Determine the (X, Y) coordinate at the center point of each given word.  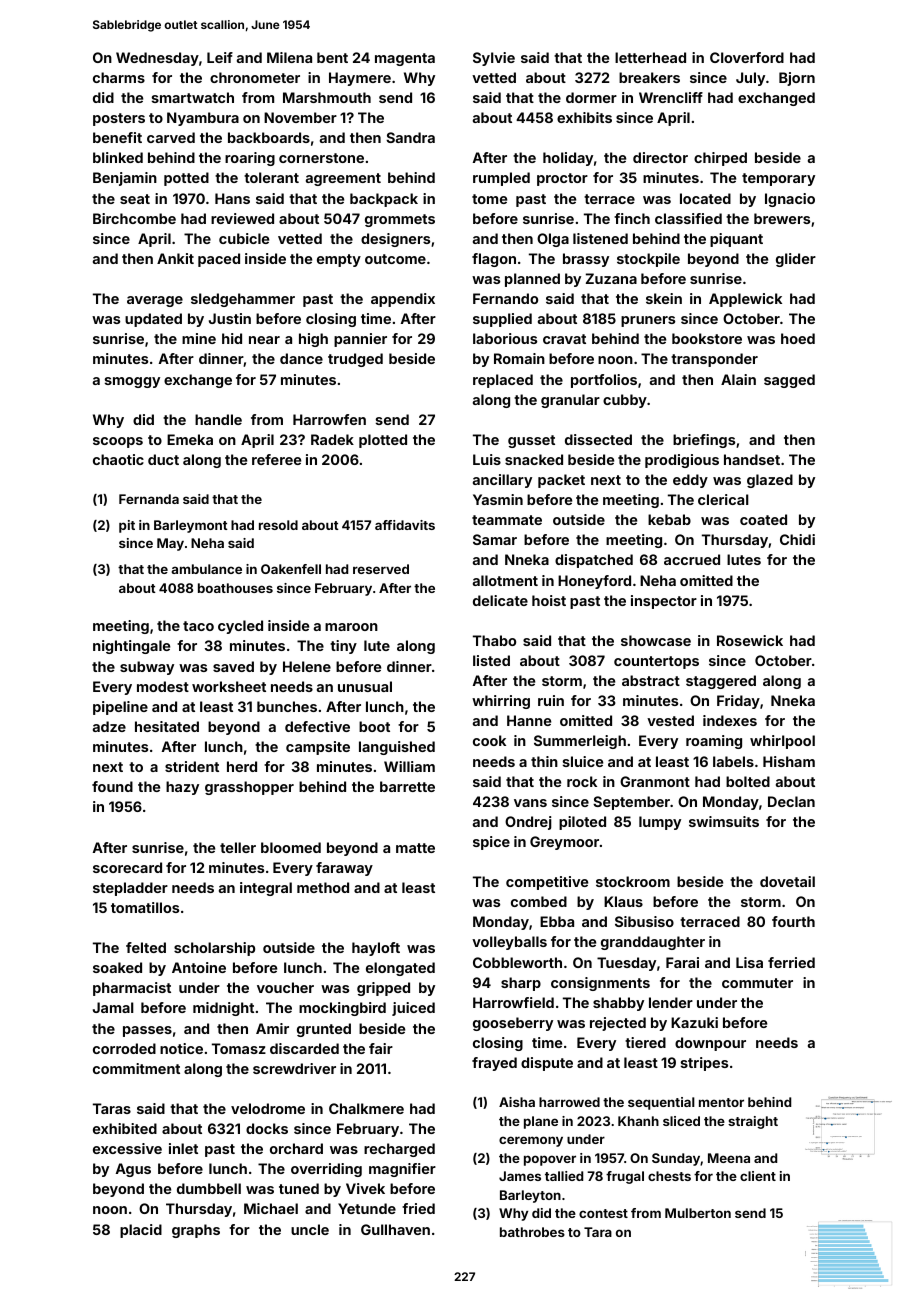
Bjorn (797, 79)
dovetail (787, 881)
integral (266, 889)
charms (119, 77)
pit (127, 526)
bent (332, 57)
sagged (789, 381)
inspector (664, 602)
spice (491, 843)
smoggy (132, 382)
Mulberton (698, 1213)
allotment (505, 580)
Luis (487, 459)
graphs (196, 1231)
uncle (310, 1229)
